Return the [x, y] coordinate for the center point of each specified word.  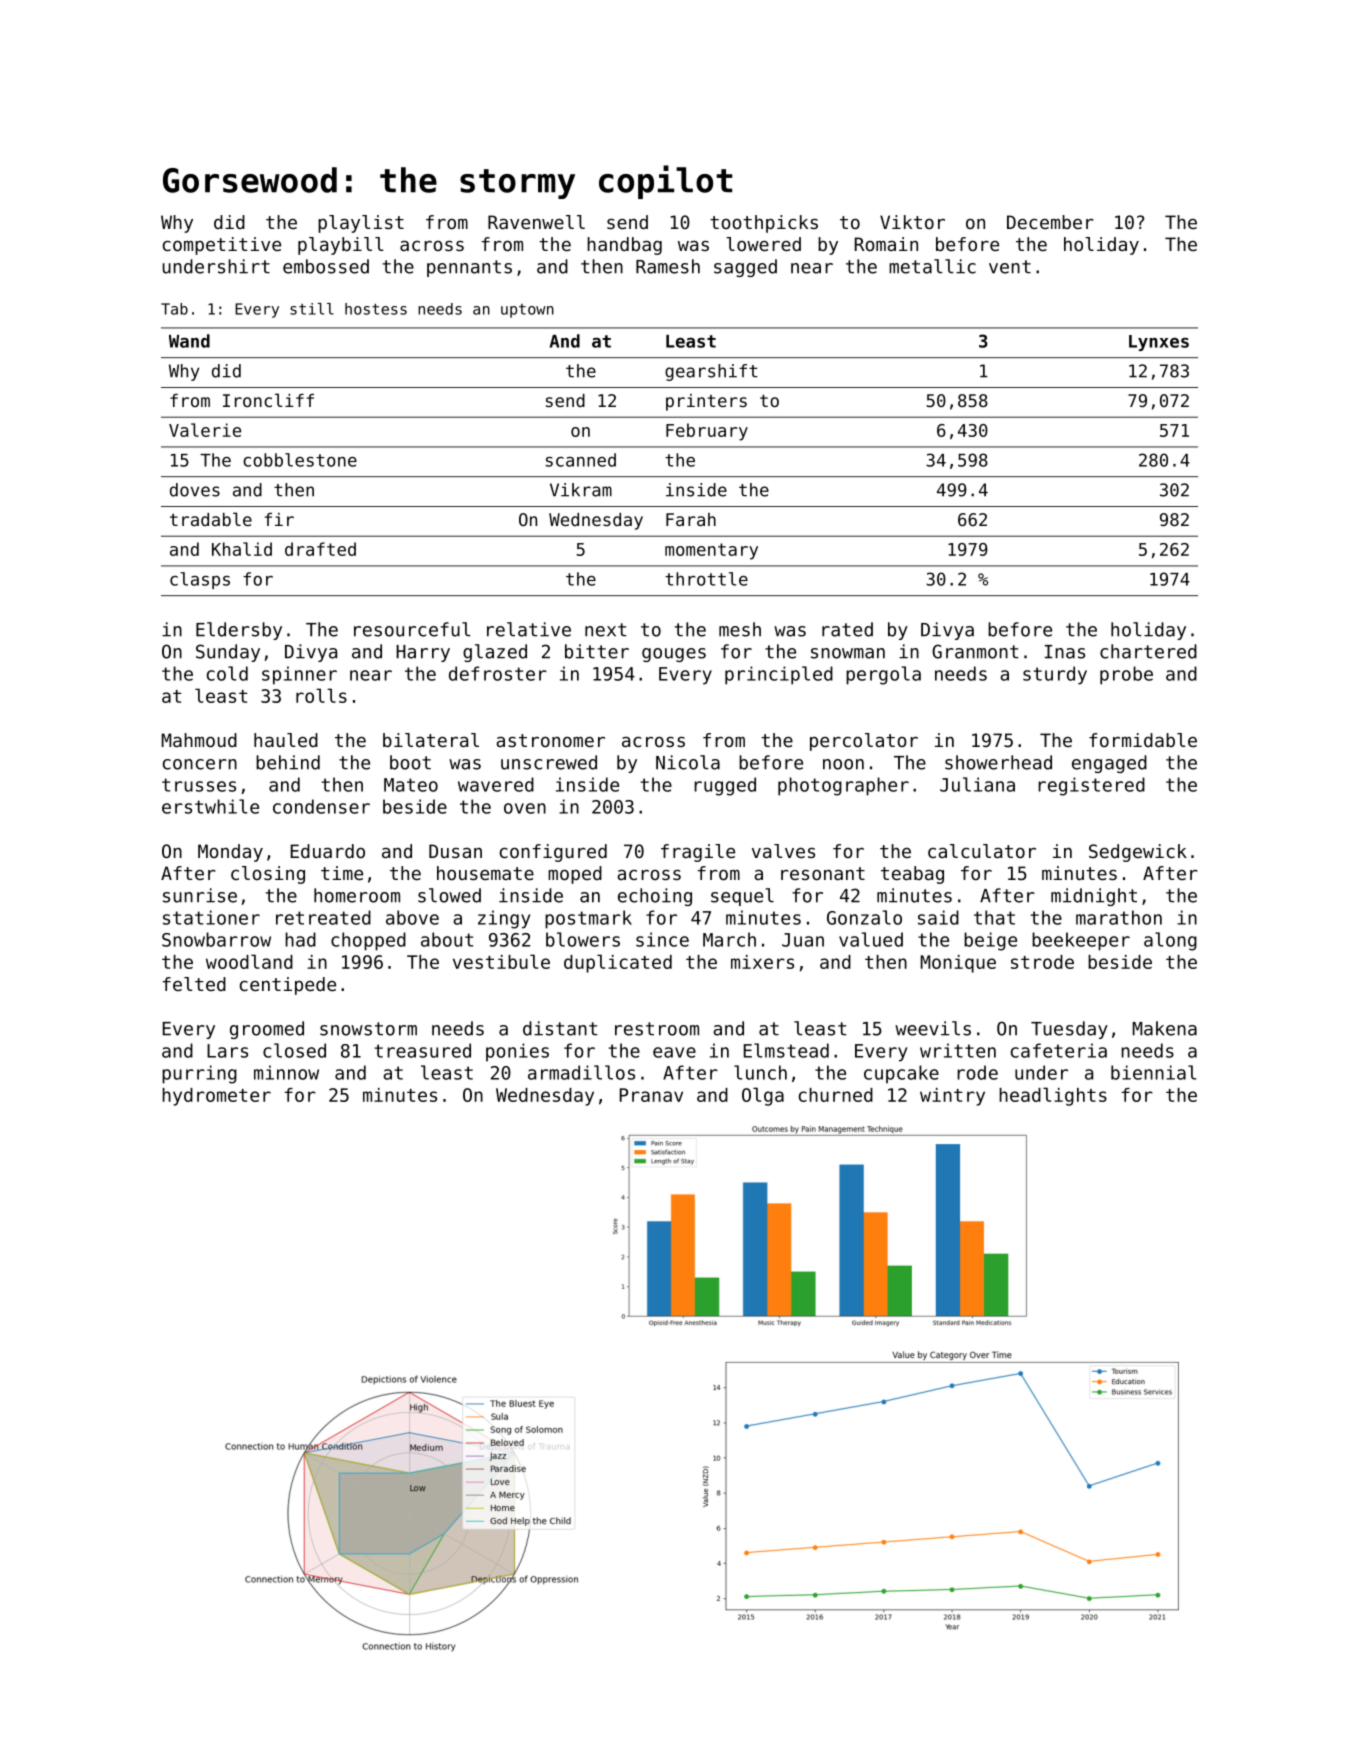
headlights [1053, 1096]
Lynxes [1159, 343]
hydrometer [216, 1097]
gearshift [711, 372]
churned [836, 1095]
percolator [864, 742]
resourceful [412, 629]
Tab [174, 309]
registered [1091, 786]
